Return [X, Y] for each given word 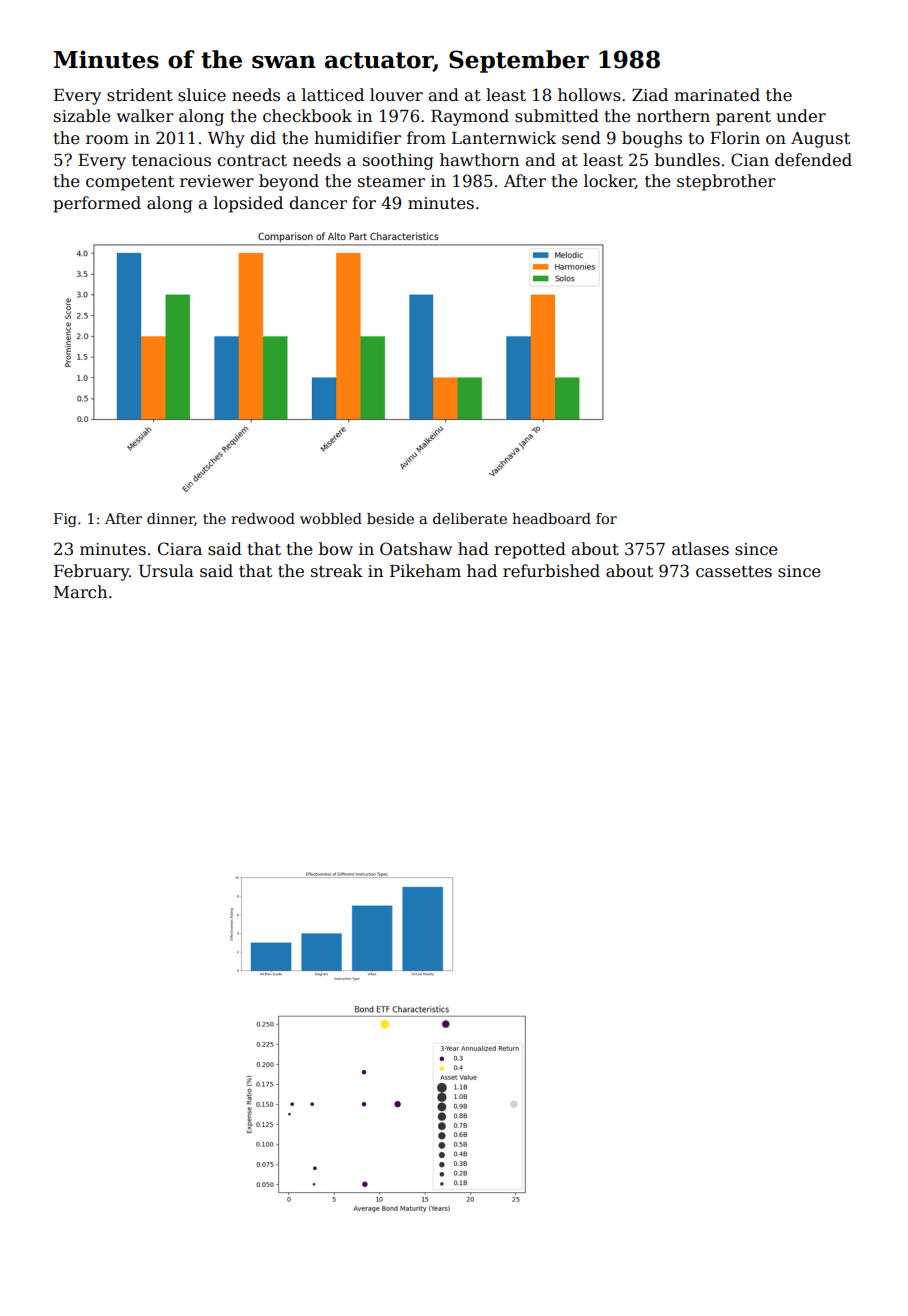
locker [609, 181]
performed [97, 204]
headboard [551, 518]
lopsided [248, 204]
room [107, 140]
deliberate [470, 518]
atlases [700, 549]
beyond [289, 182]
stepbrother [726, 182]
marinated [717, 95]
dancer [318, 203]
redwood [263, 518]
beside [390, 518]
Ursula [166, 571]
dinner [171, 519]
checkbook [307, 116]
